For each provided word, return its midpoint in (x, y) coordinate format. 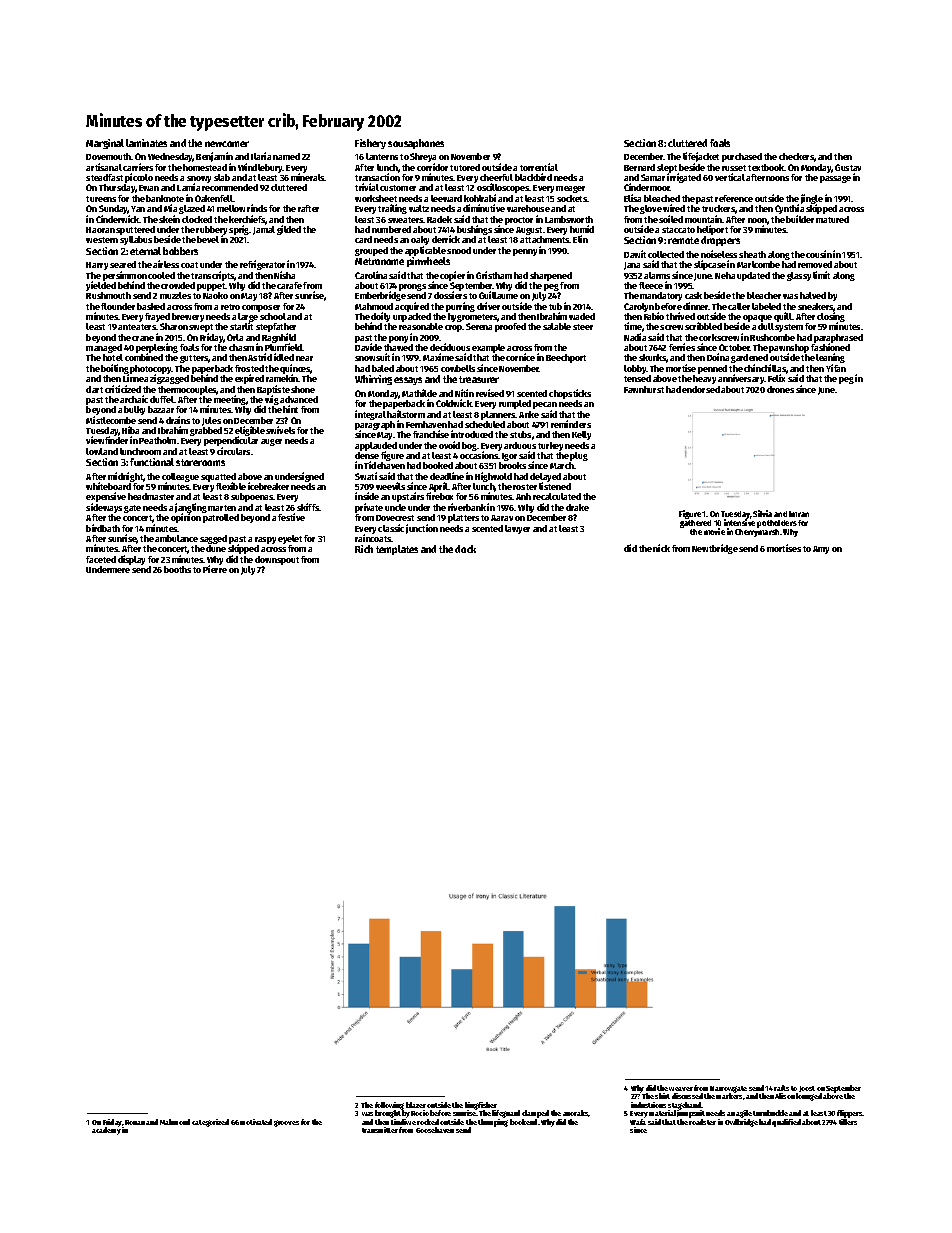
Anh (523, 496)
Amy (821, 550)
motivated (256, 1122)
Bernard (639, 167)
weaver (681, 1089)
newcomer (227, 144)
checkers (796, 156)
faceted (101, 559)
